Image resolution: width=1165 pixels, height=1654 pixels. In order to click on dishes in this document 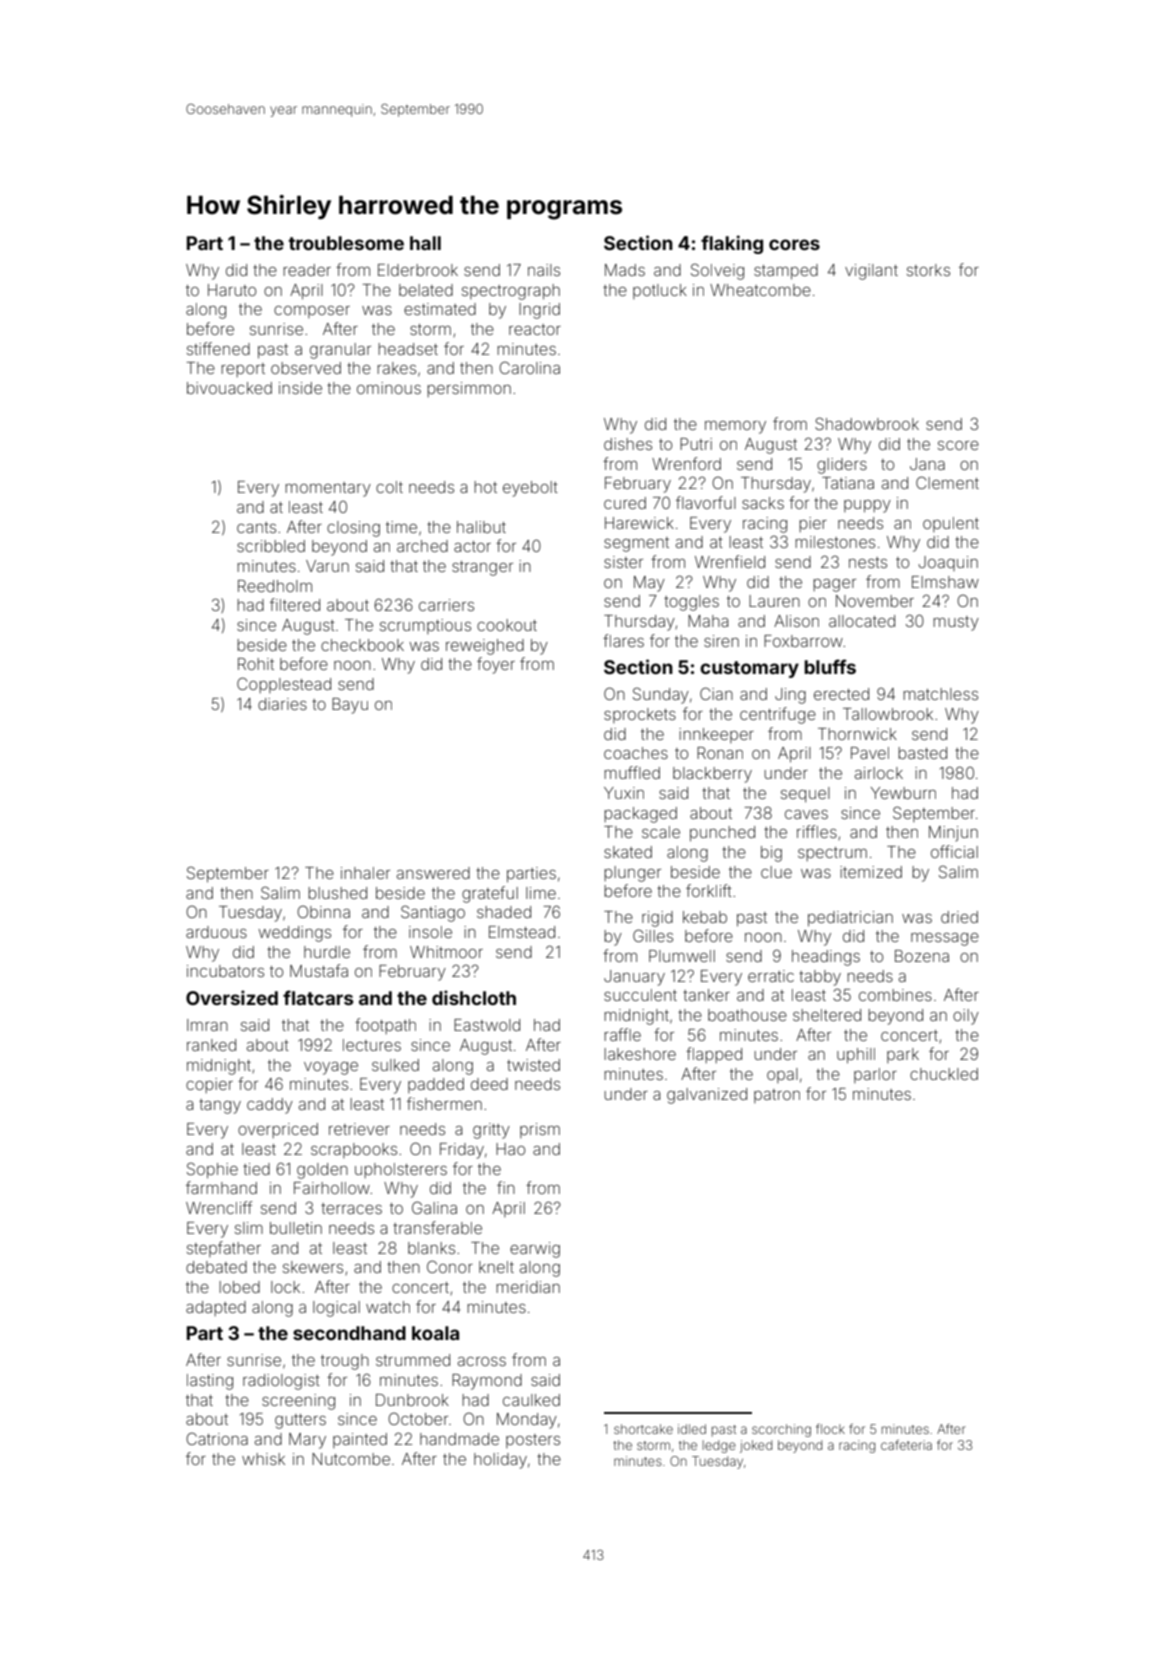, I will do `click(628, 444)`.
